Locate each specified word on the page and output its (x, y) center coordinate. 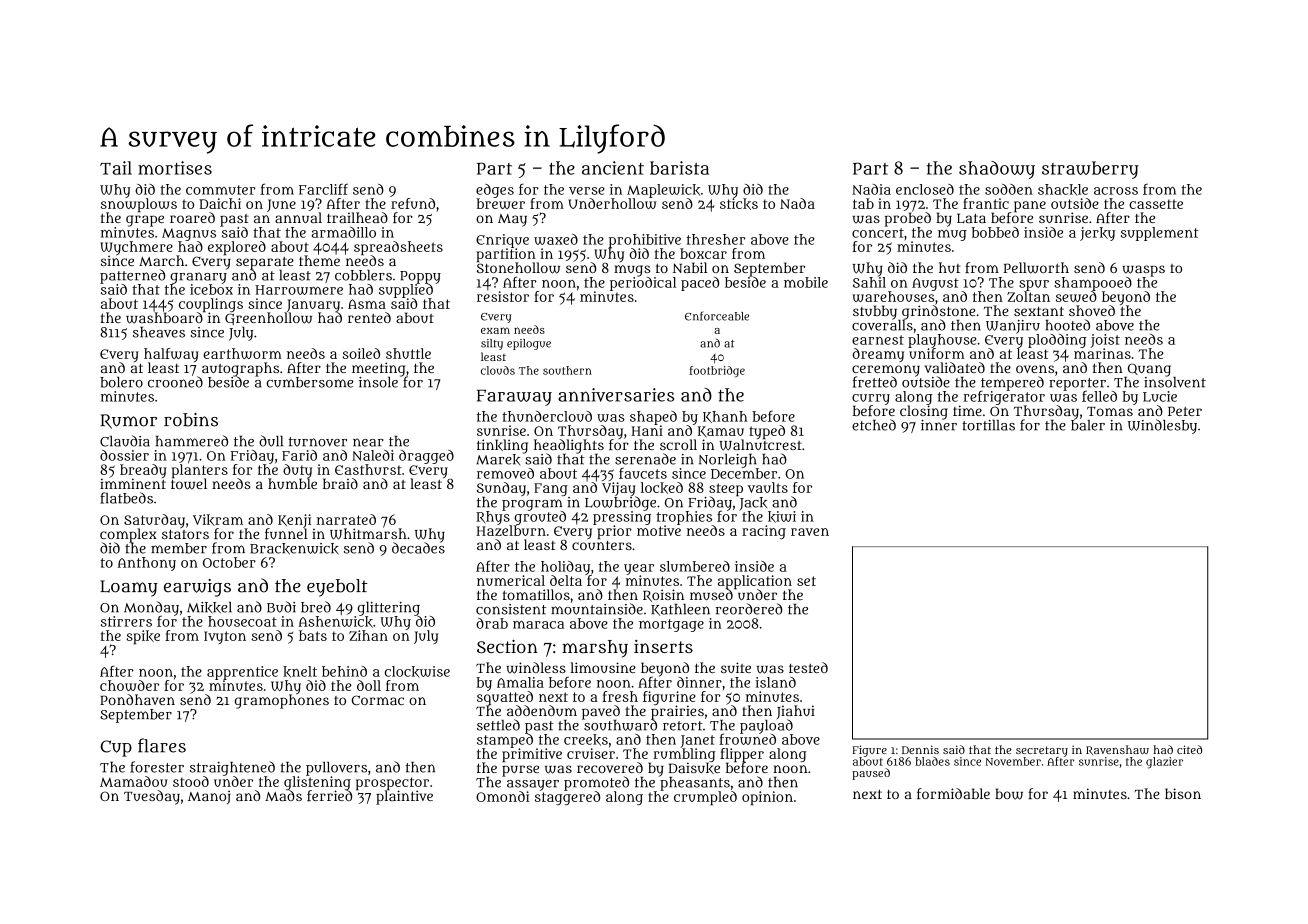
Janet (697, 741)
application (755, 582)
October (229, 562)
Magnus (189, 234)
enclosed (925, 189)
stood (191, 781)
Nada (797, 203)
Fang (551, 489)
